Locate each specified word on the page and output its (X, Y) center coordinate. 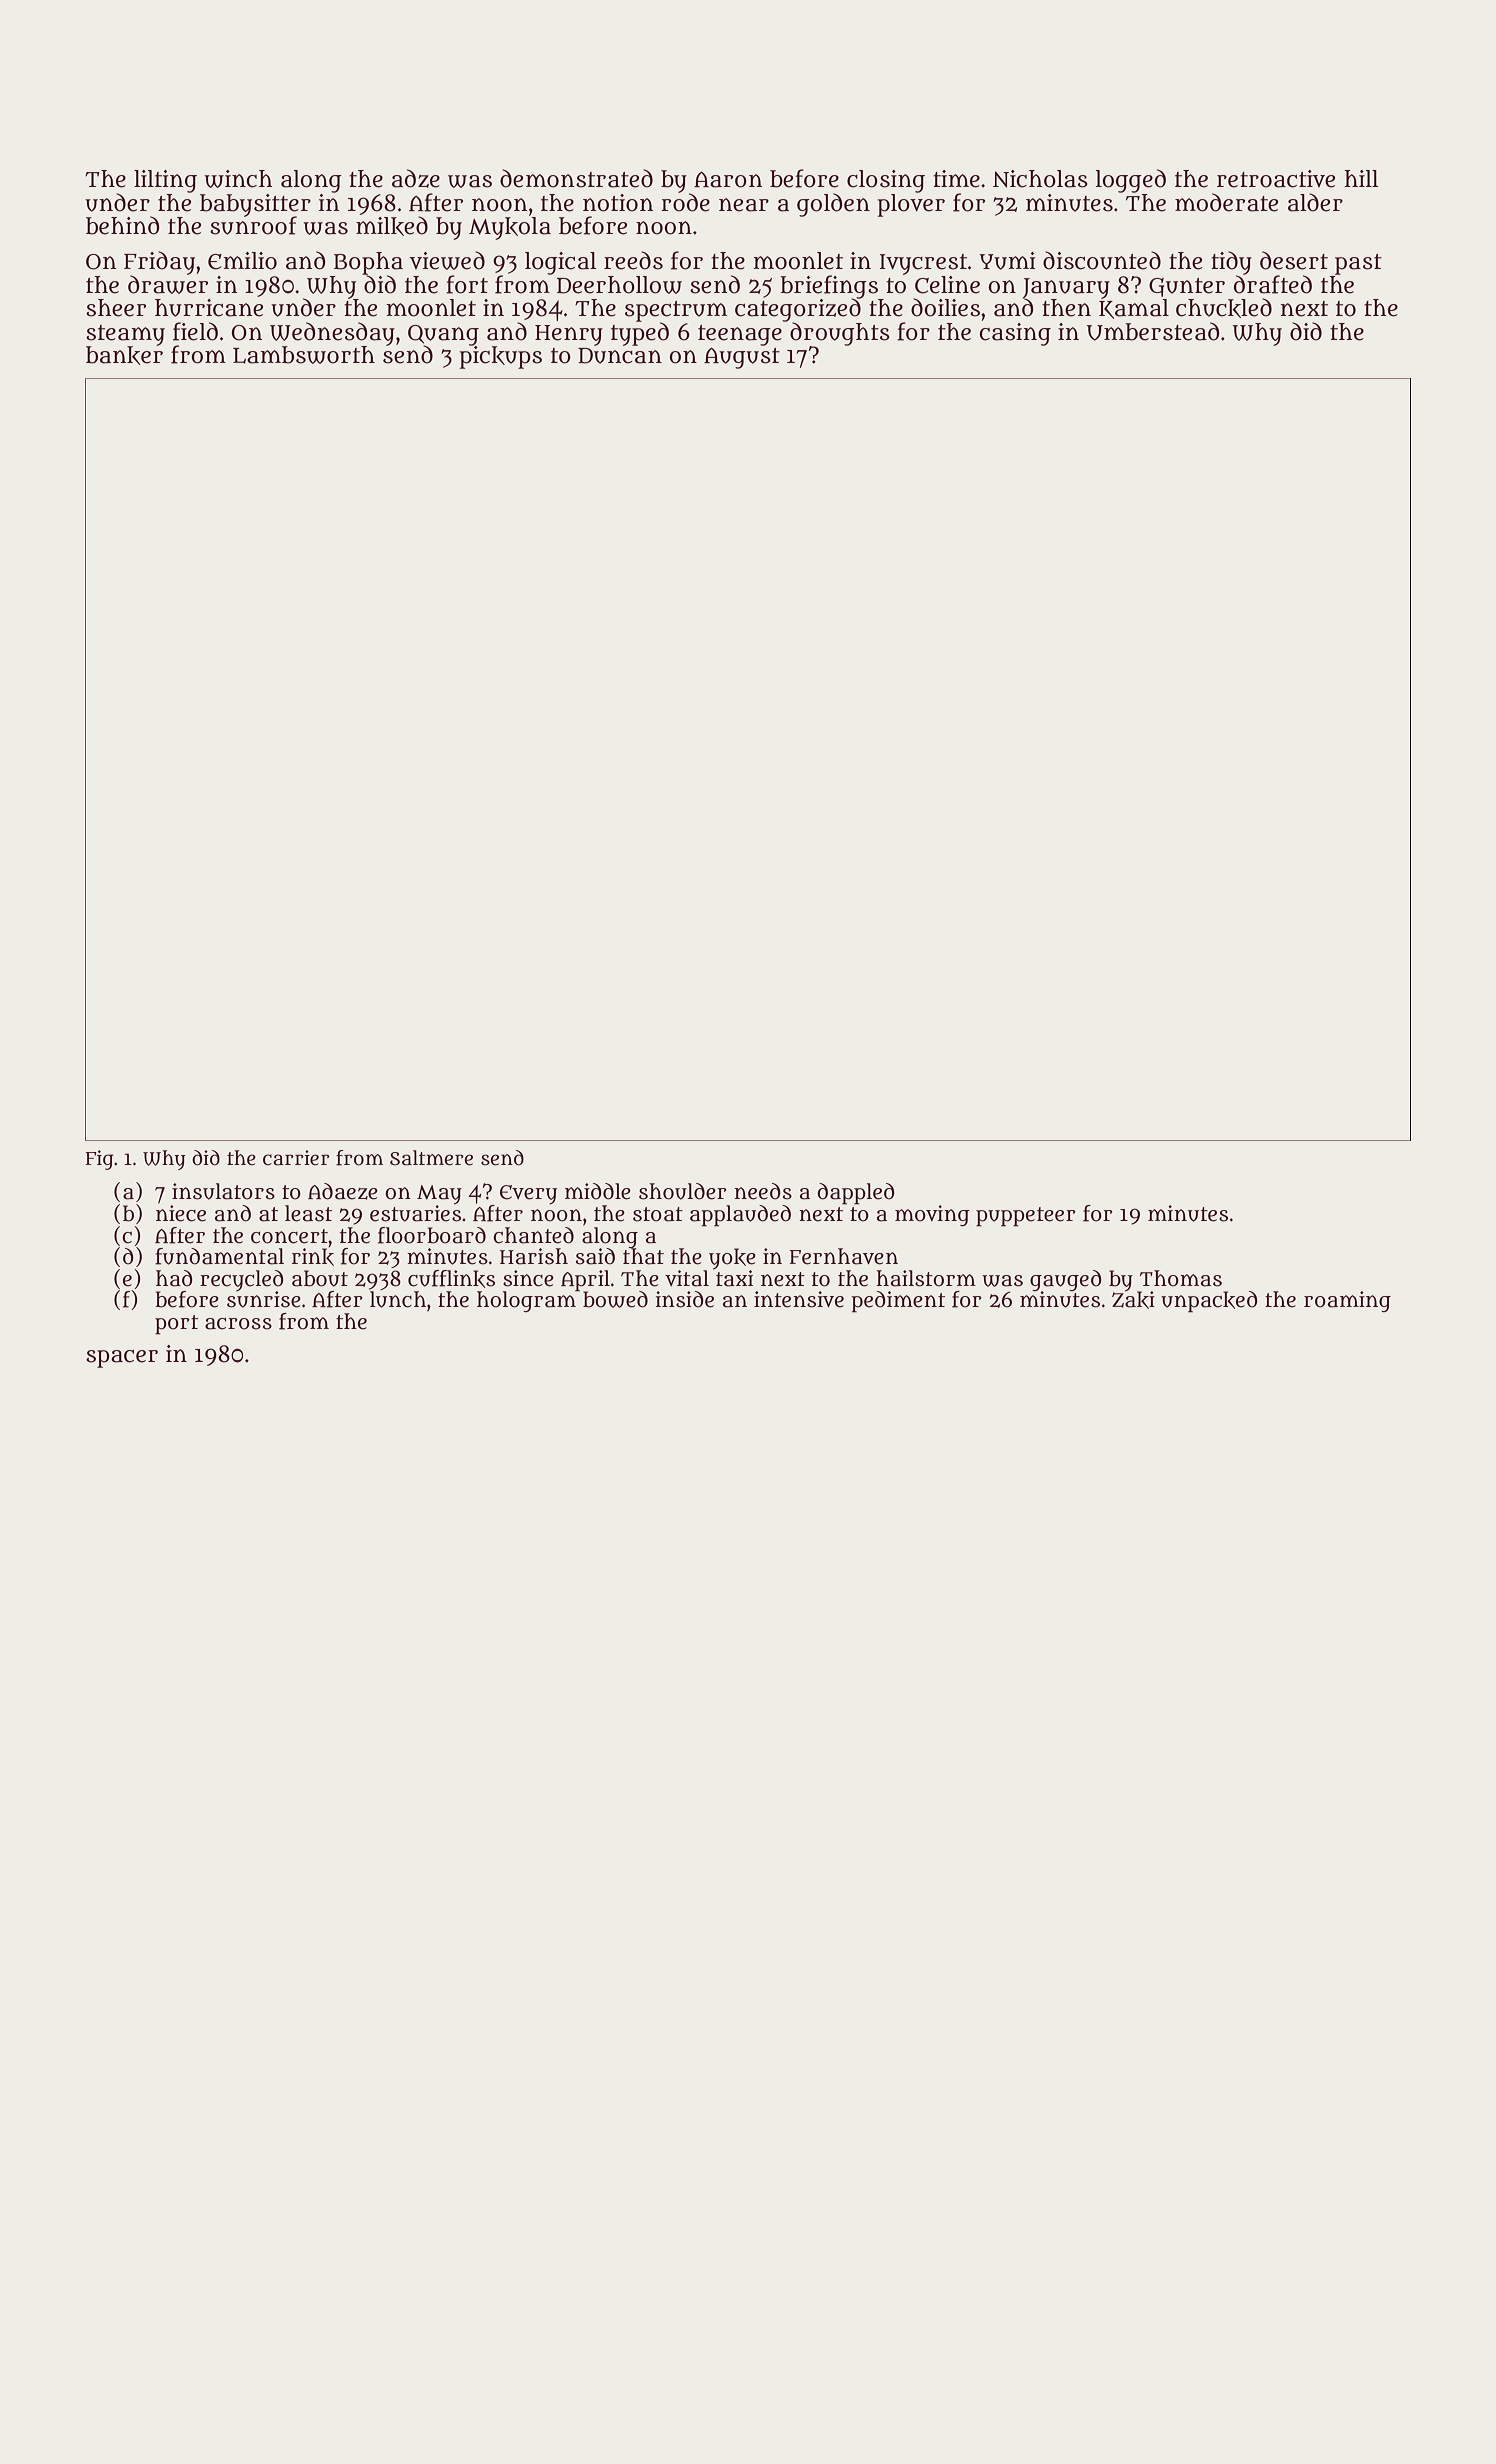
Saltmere (431, 1158)
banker (124, 355)
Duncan (620, 356)
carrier (296, 1158)
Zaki (1133, 1300)
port (176, 1325)
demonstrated (576, 178)
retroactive (1276, 179)
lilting (165, 181)
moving (932, 1215)
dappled (856, 1194)
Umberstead (1153, 331)
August (742, 358)
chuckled (1224, 308)
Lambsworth (304, 355)
